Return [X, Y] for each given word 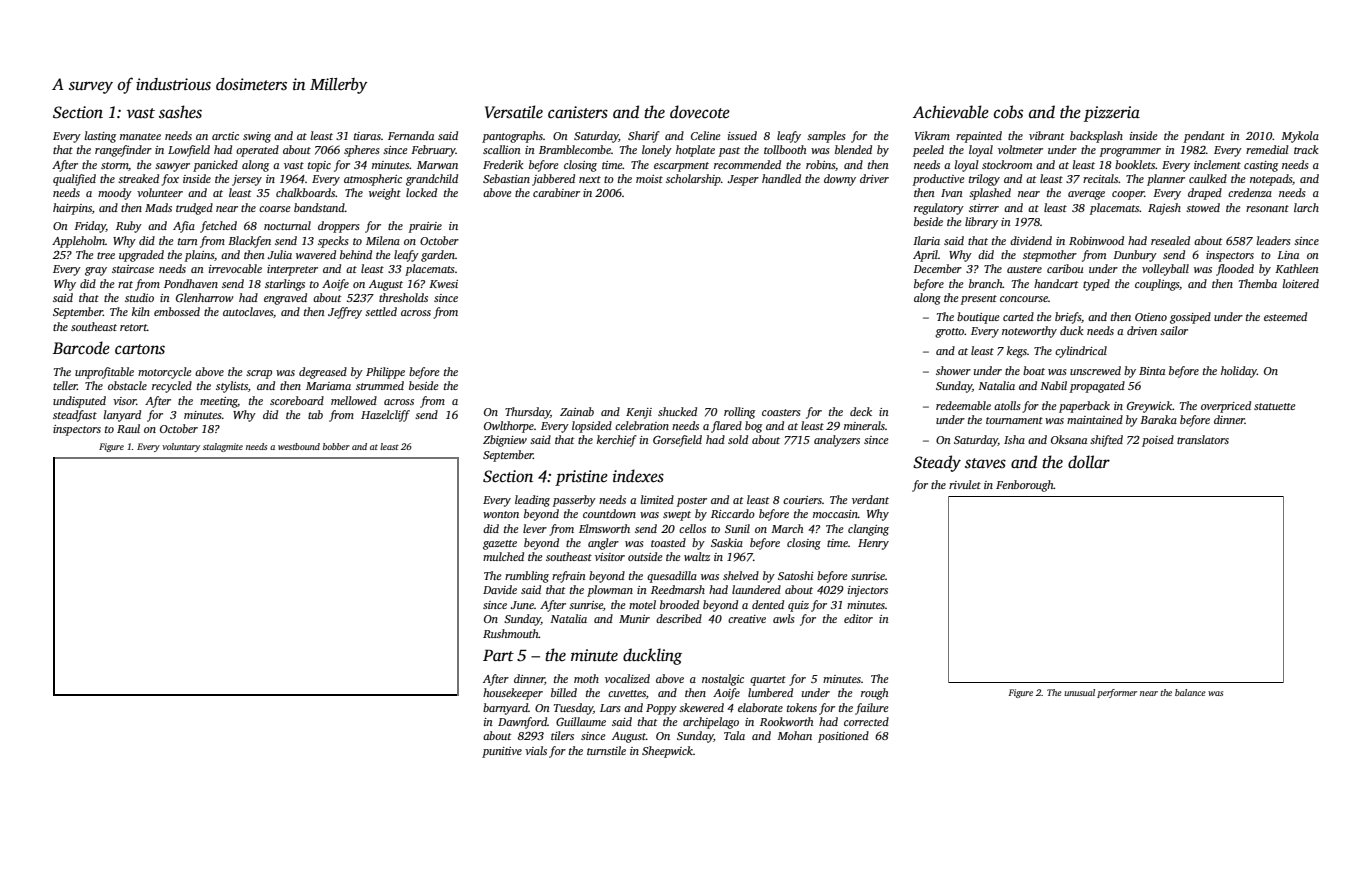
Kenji [639, 413]
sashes [180, 112]
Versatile [514, 112]
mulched [503, 556]
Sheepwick [667, 752]
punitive [502, 752]
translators [1203, 439]
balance [1190, 692]
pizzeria [1112, 114]
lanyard [122, 416]
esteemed [1285, 316]
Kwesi [443, 284]
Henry [873, 544]
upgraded [141, 256]
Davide [500, 589]
